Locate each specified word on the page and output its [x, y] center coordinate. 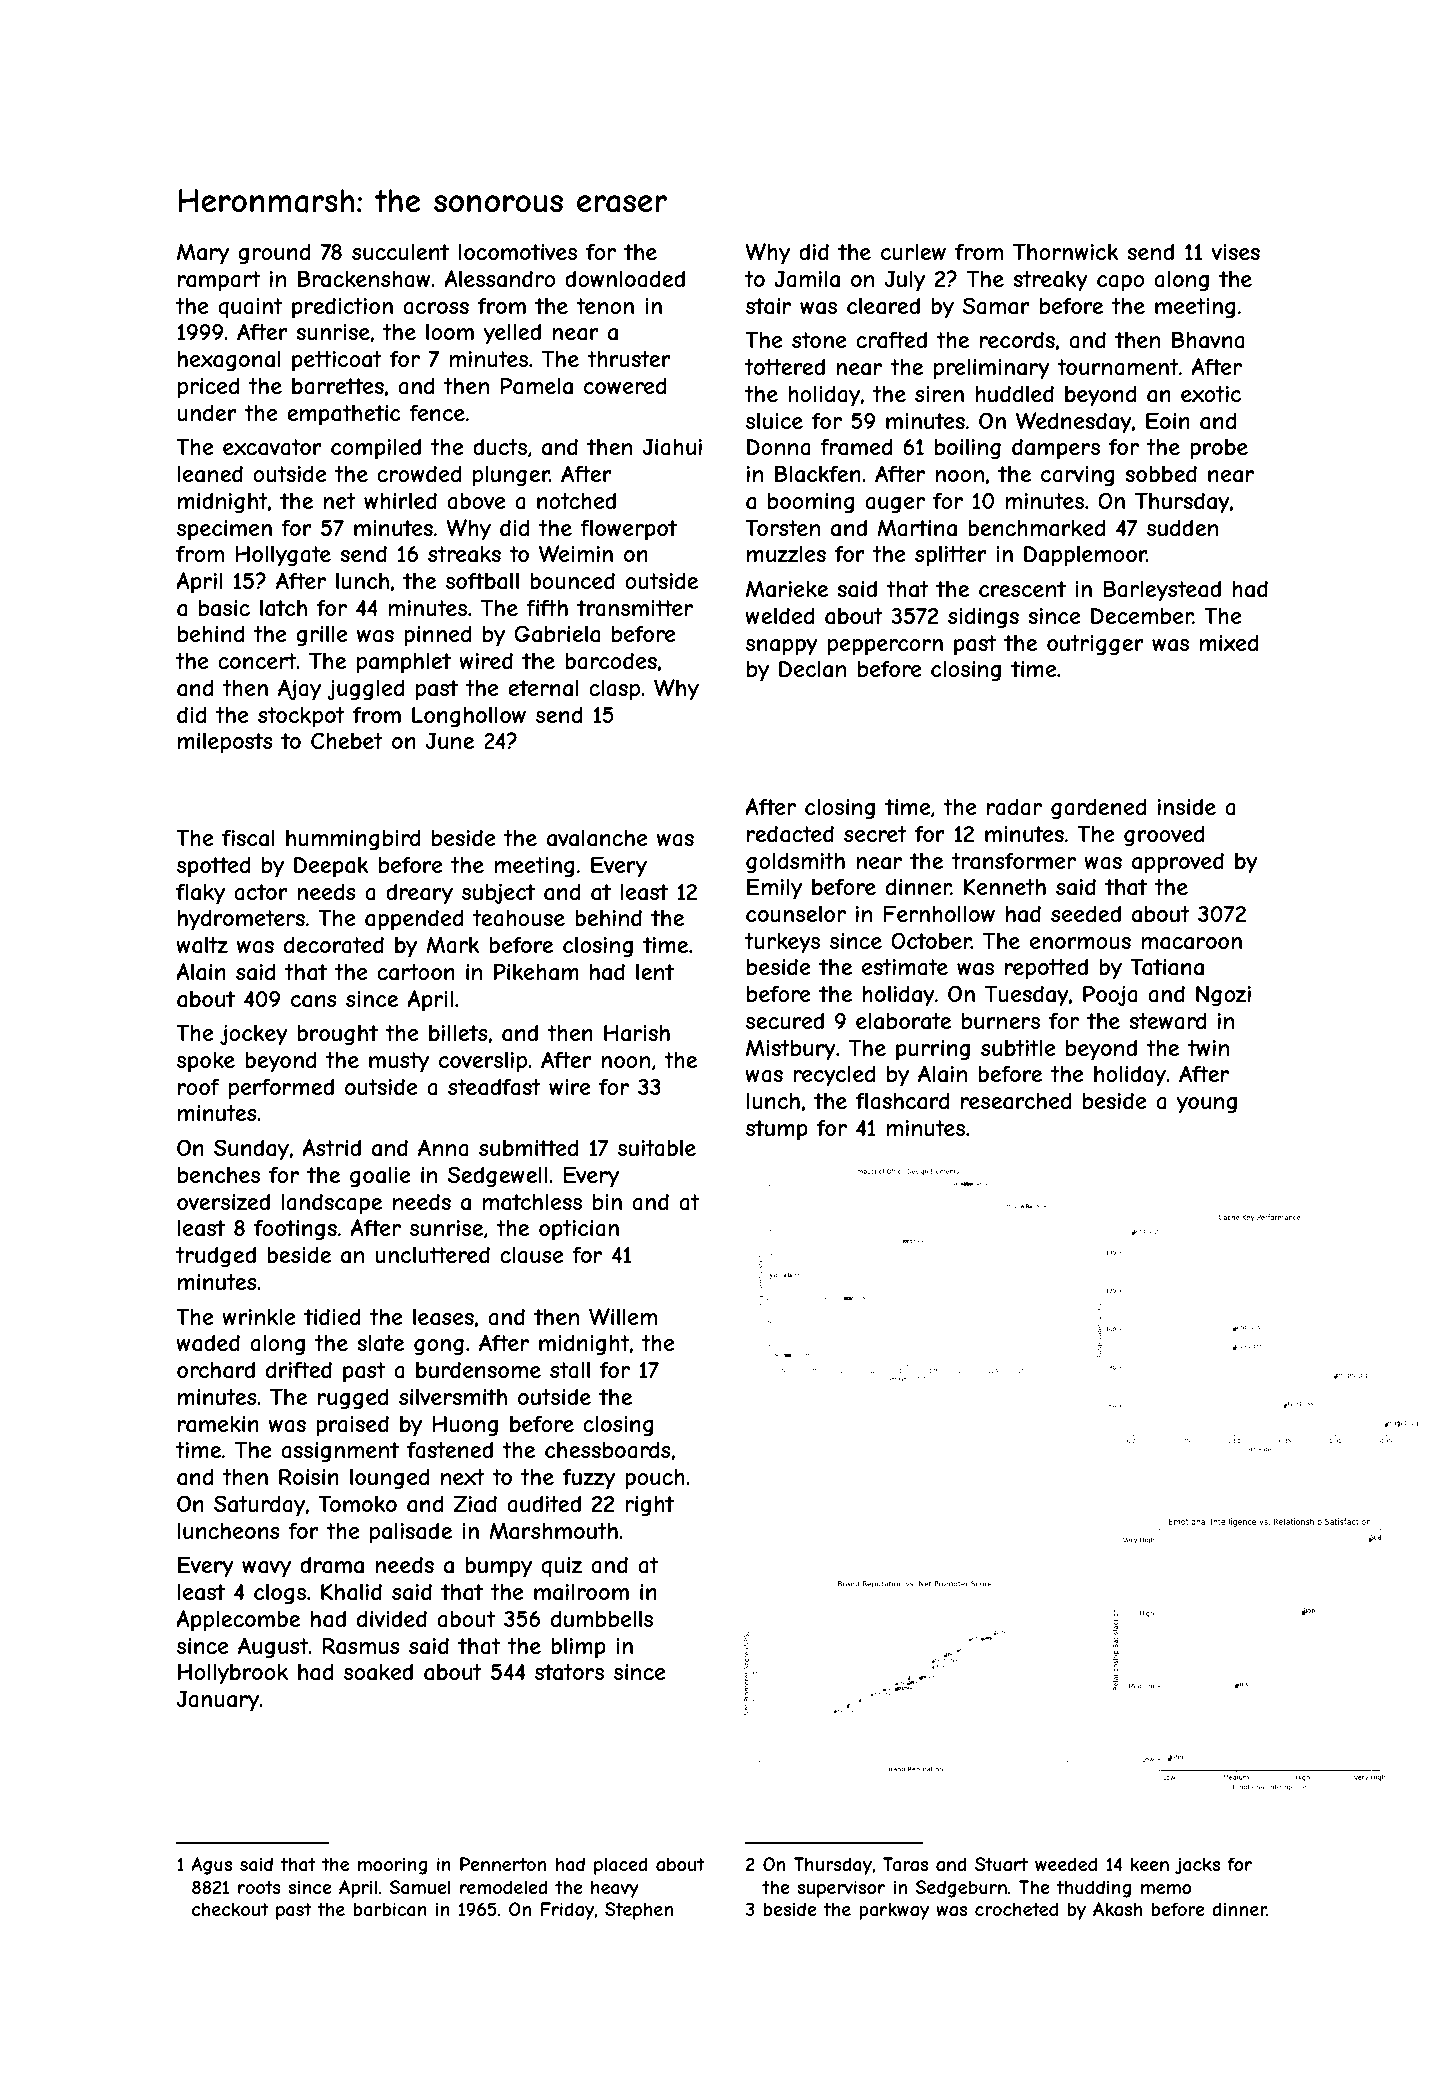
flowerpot [628, 530]
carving [1078, 476]
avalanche [597, 838]
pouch [655, 1479]
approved [1178, 863]
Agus [211, 1866]
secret [875, 834]
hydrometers [241, 920]
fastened [450, 1450]
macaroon [1191, 943]
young [1206, 1105]
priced [209, 388]
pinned [438, 636]
